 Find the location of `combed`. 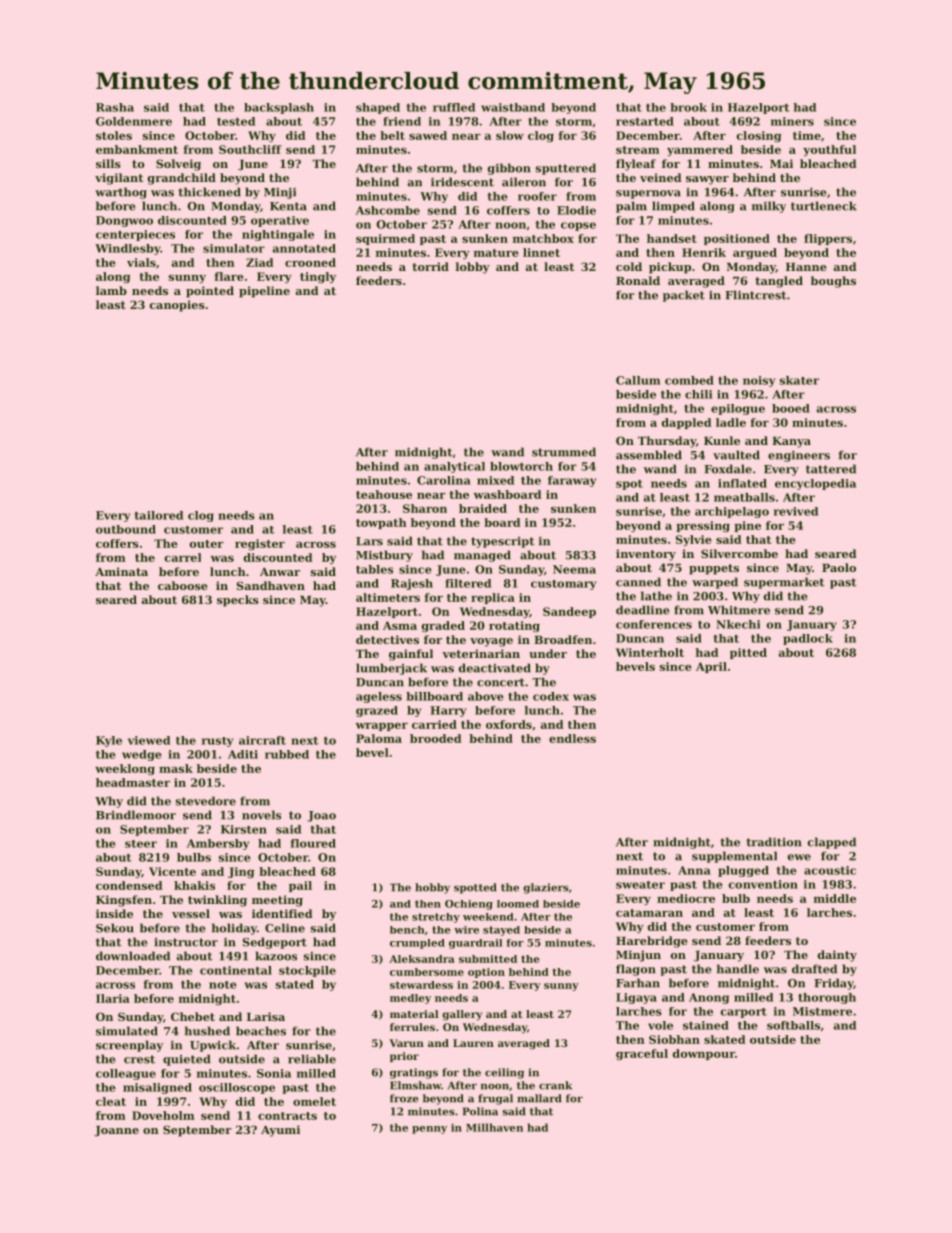

combed is located at coordinates (689, 380).
